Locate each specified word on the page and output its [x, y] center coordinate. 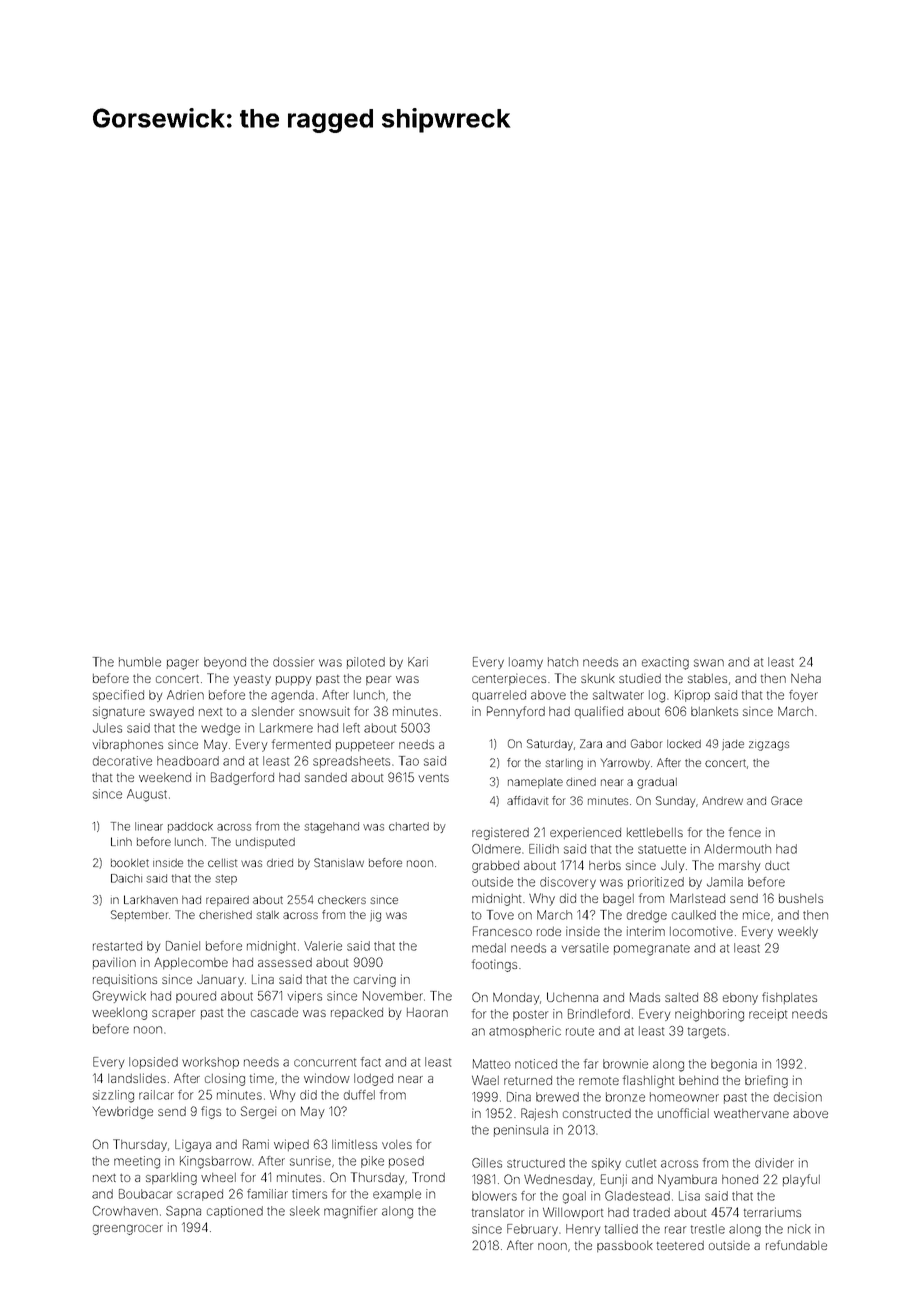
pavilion [114, 963]
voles [397, 1144]
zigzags [769, 746]
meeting [137, 1162]
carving [375, 980]
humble [140, 662]
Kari [418, 662]
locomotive [701, 931]
